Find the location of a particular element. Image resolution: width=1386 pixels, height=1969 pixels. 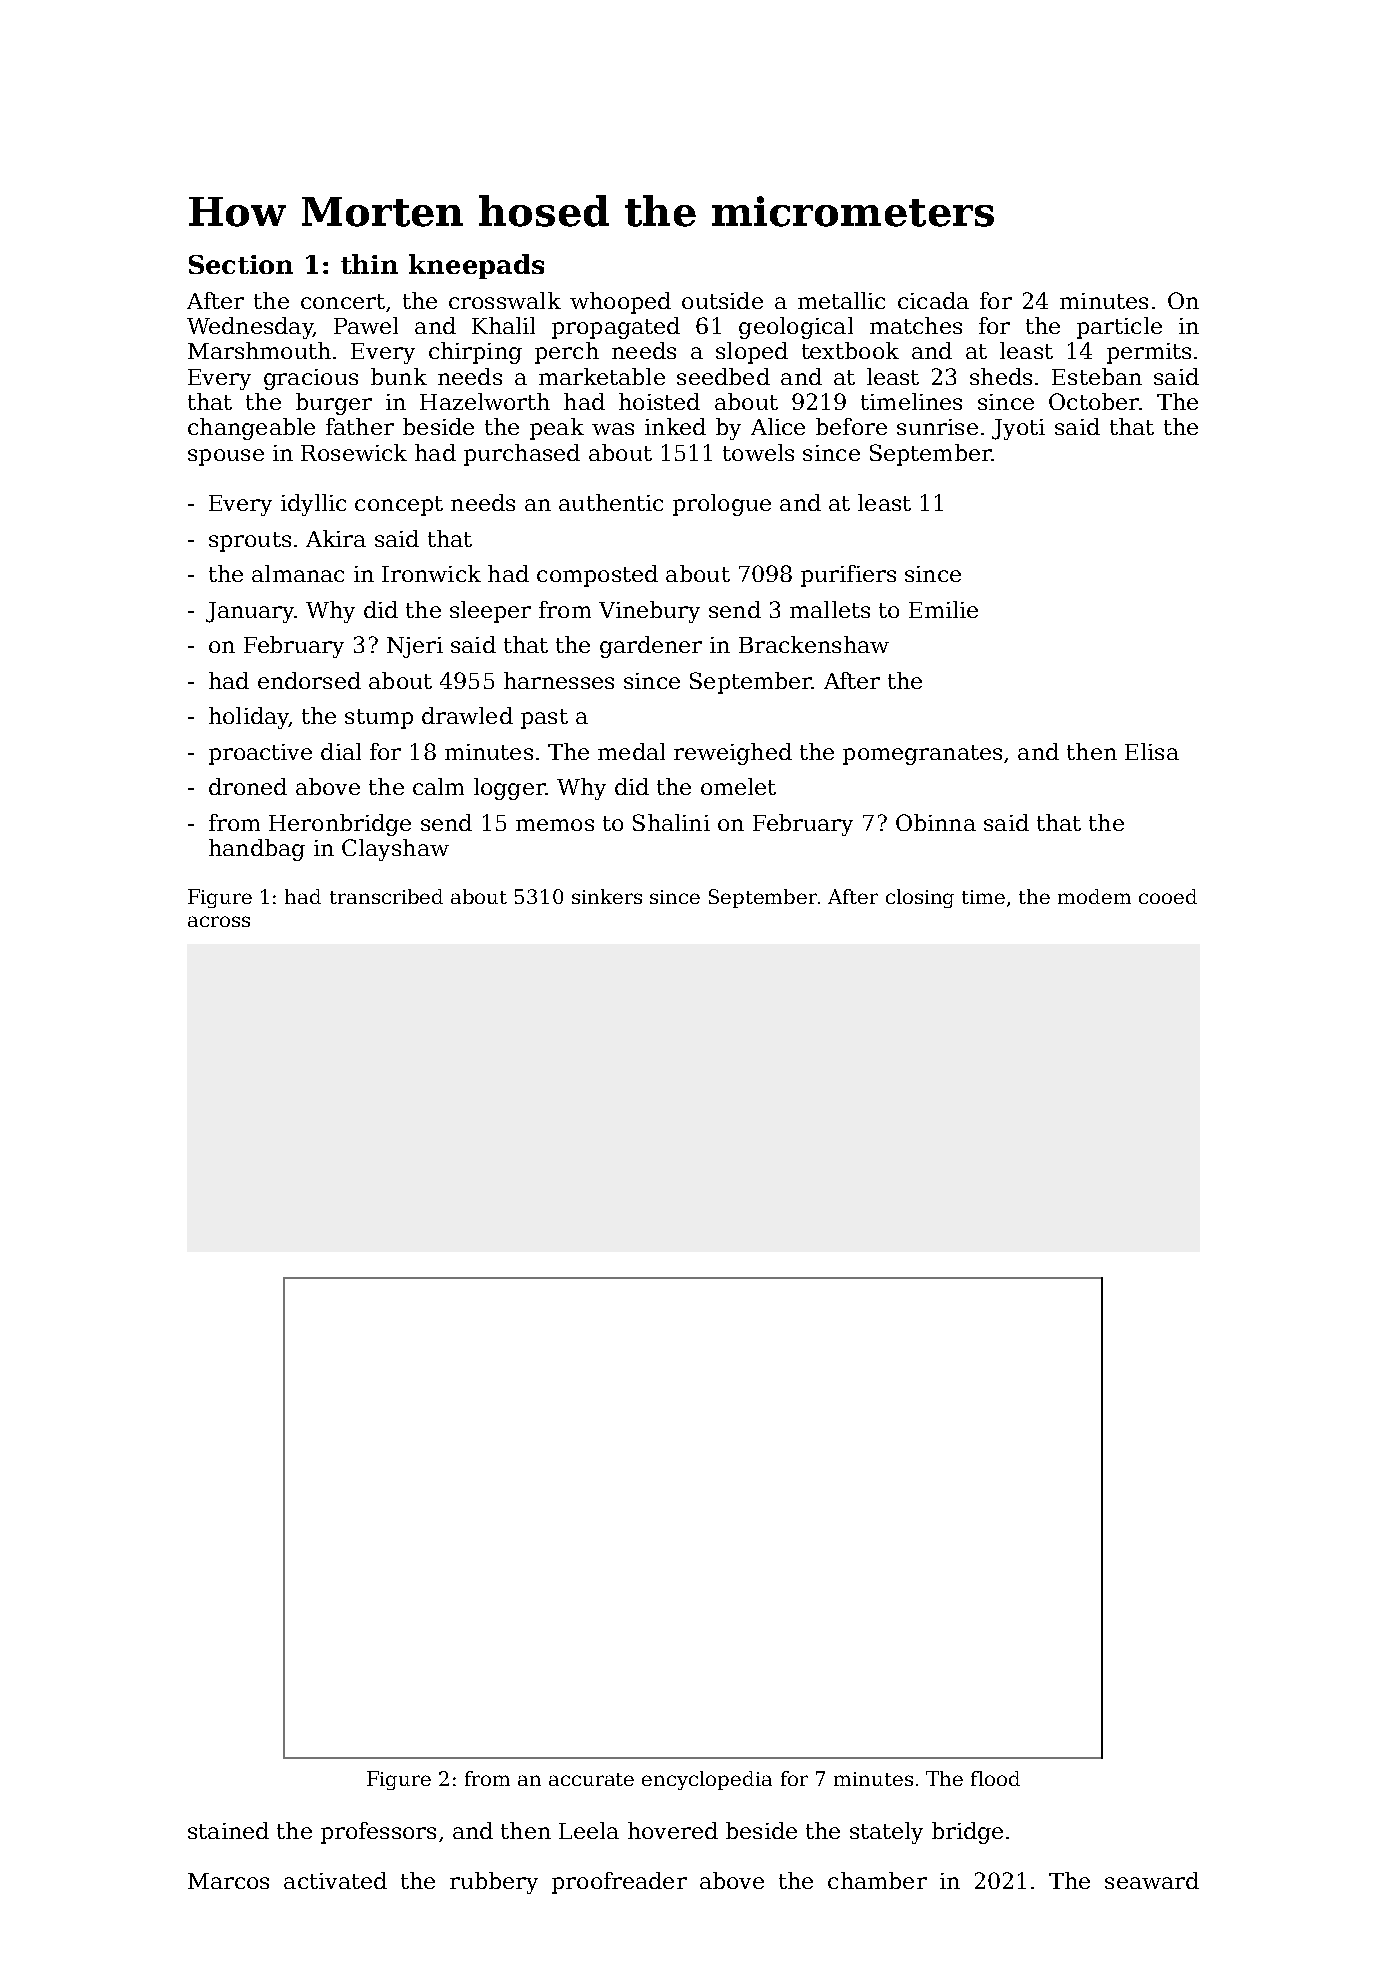

kneepads is located at coordinates (476, 266).
